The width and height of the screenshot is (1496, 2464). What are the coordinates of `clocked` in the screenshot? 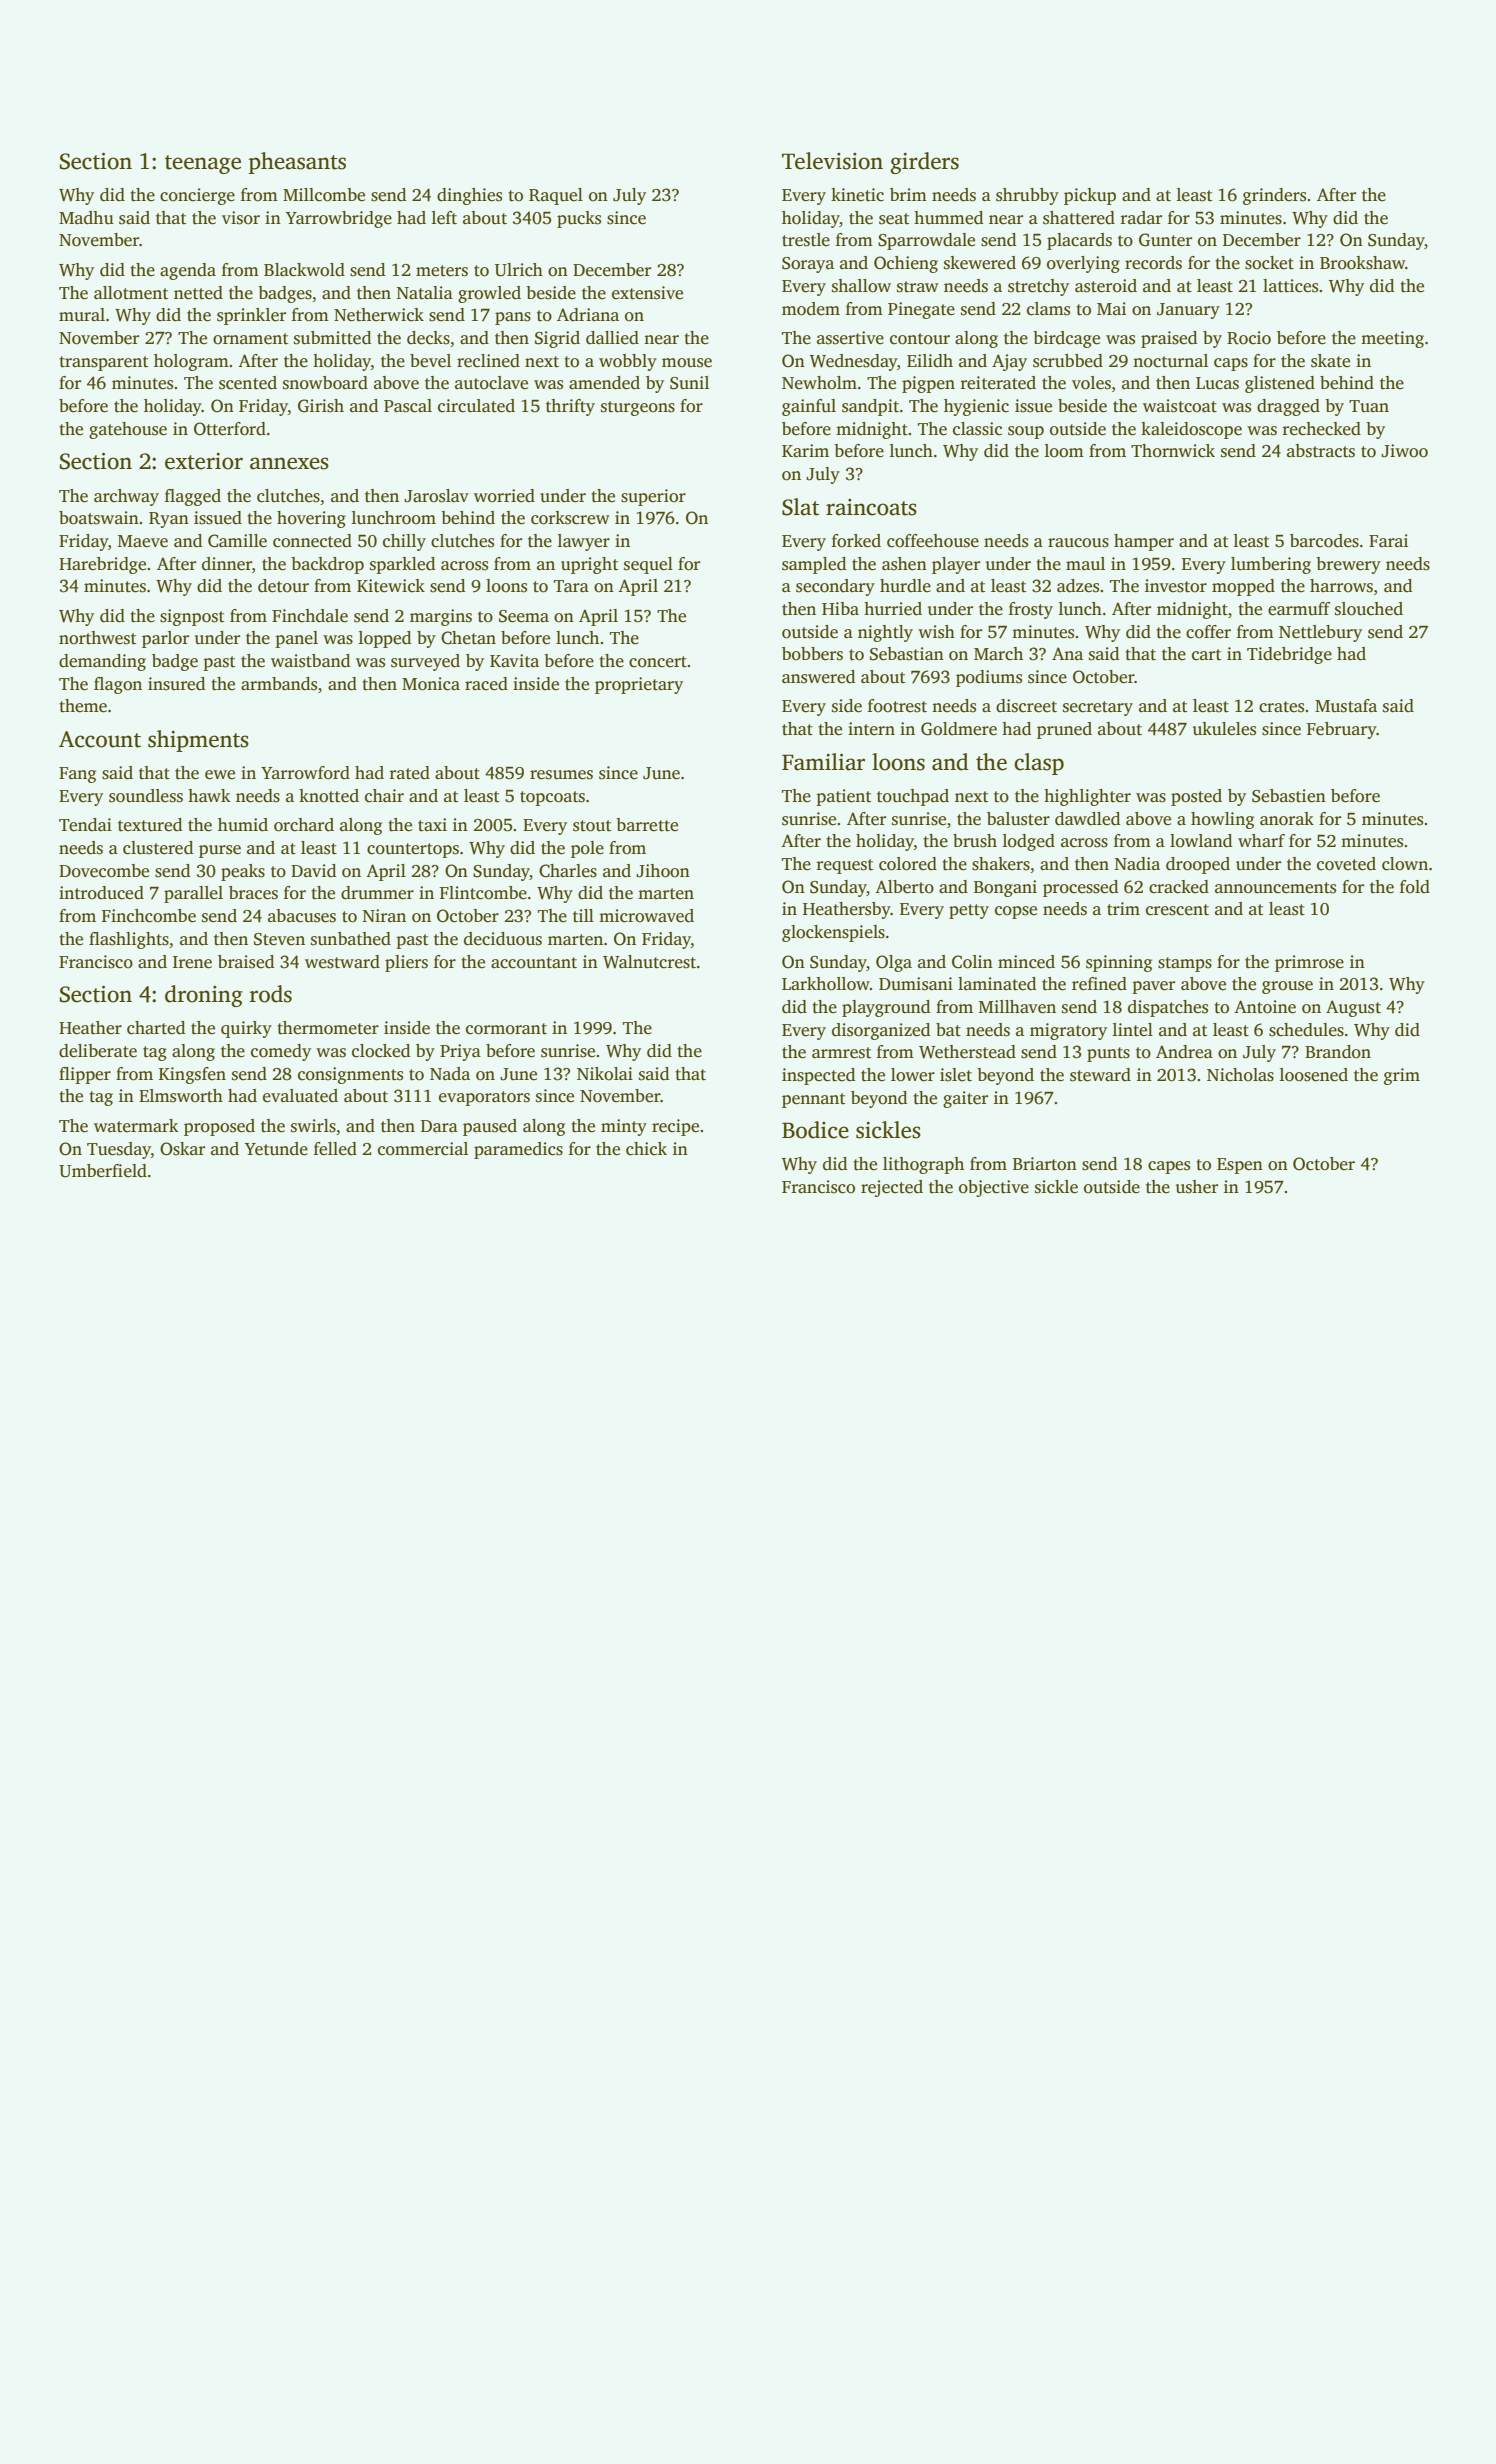 It's located at (381, 1051).
